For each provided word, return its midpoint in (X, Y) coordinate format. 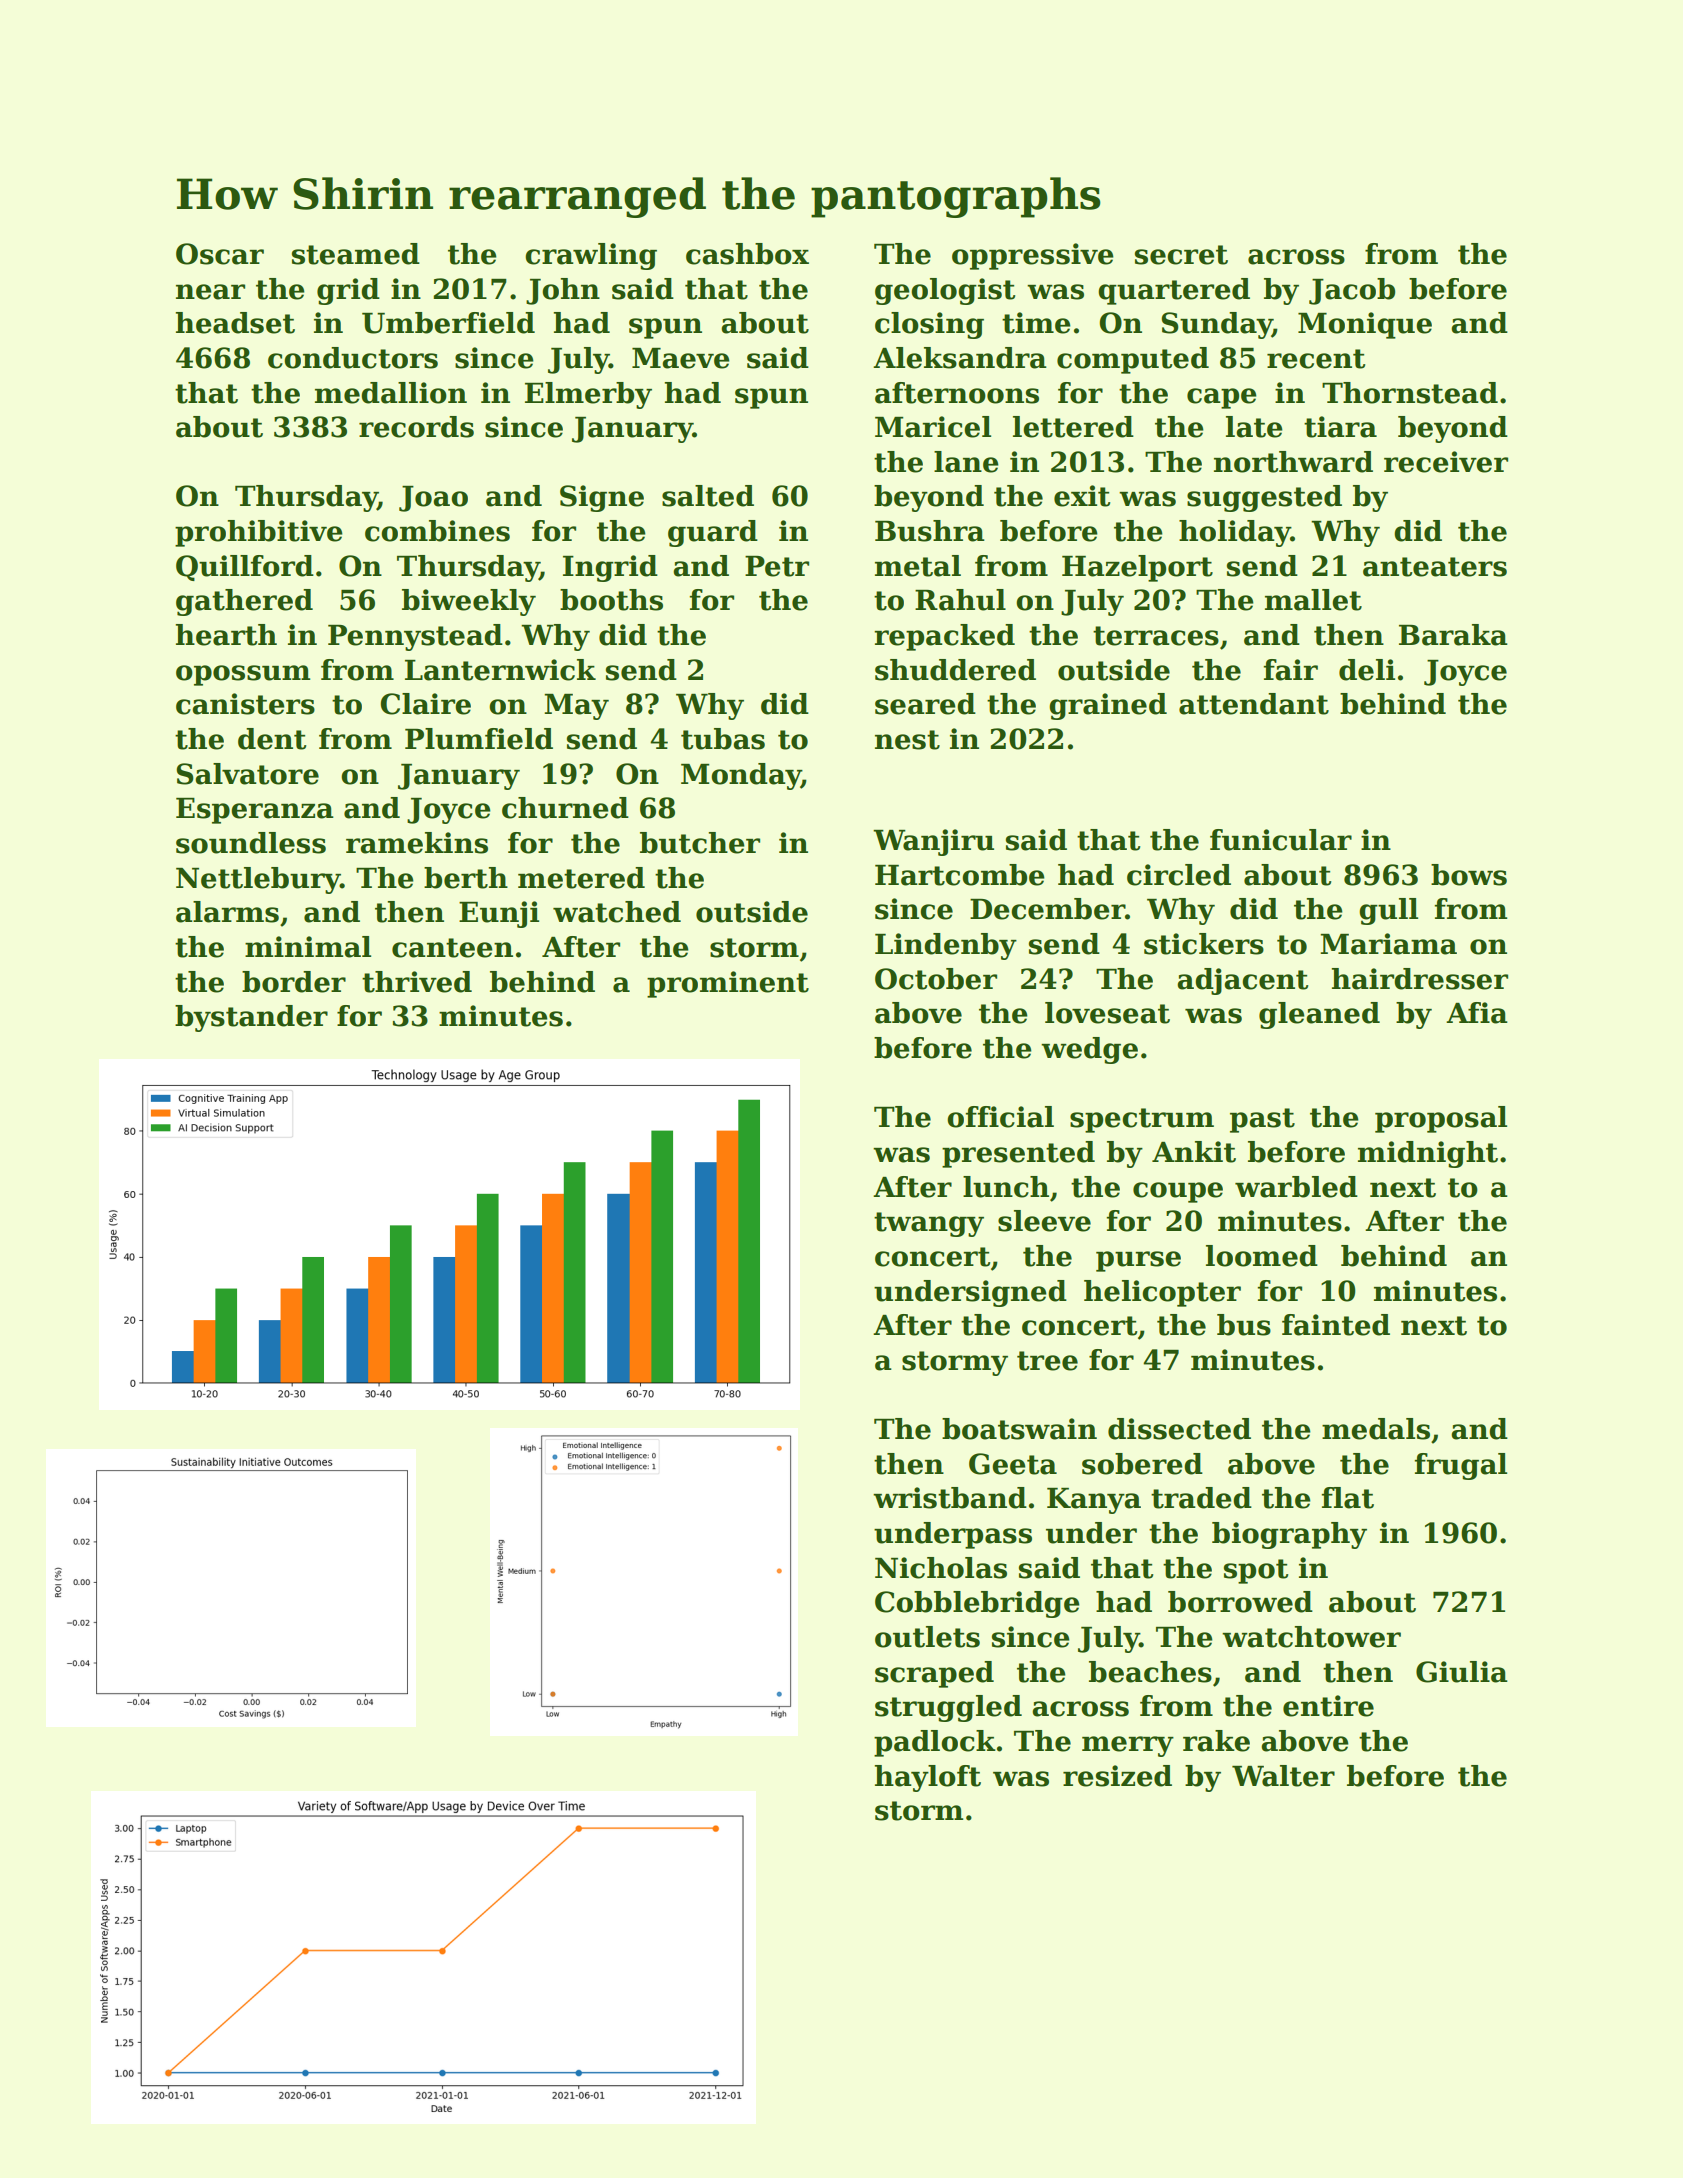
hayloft (927, 1778)
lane (966, 462)
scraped (934, 1674)
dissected (1179, 1429)
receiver (1446, 462)
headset (235, 323)
